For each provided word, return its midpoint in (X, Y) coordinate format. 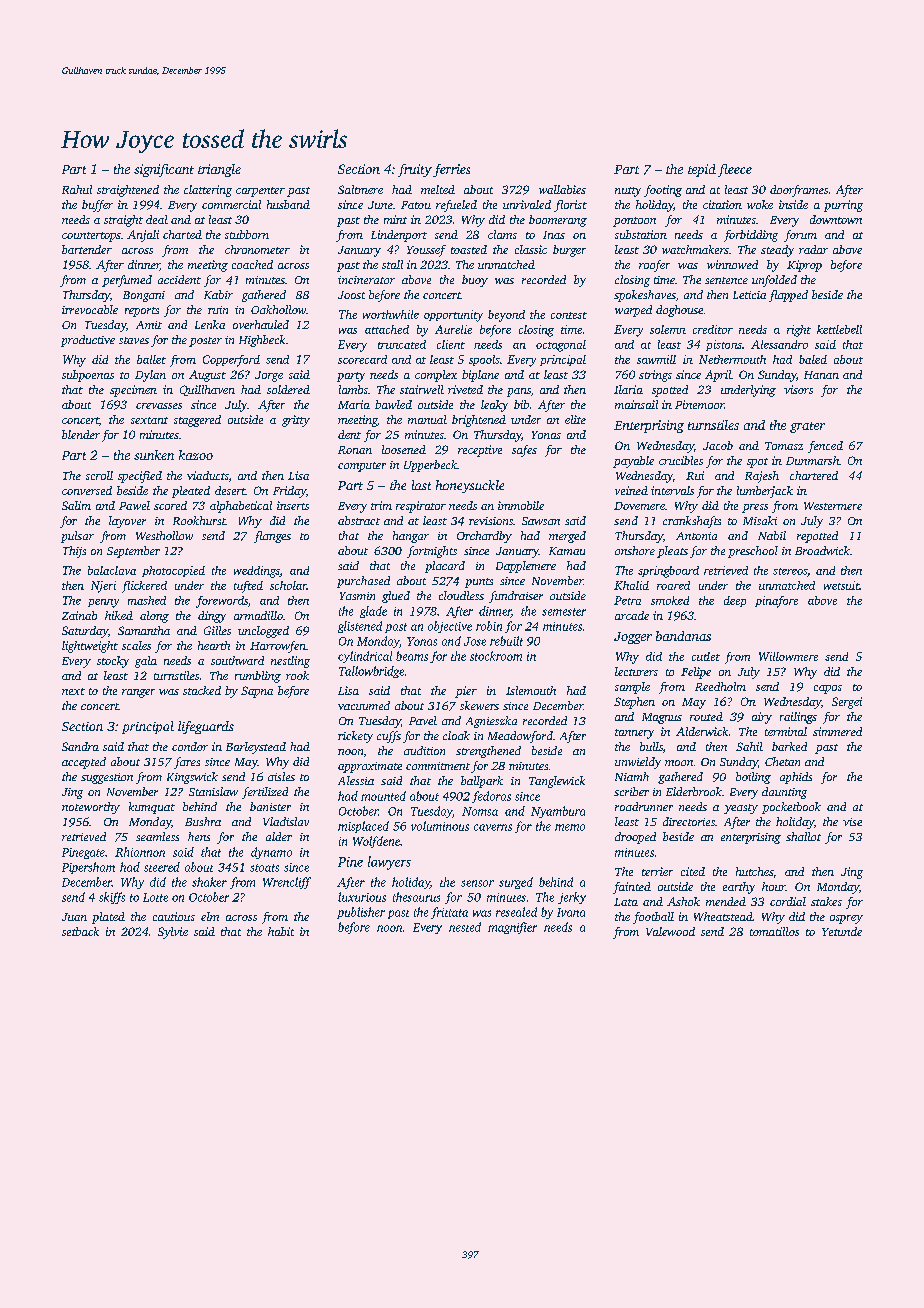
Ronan (355, 450)
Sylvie (173, 933)
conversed (87, 490)
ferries (451, 170)
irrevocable (90, 309)
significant (164, 170)
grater (807, 427)
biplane (480, 376)
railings (798, 718)
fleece (735, 170)
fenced (825, 447)
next (73, 691)
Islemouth (531, 690)
